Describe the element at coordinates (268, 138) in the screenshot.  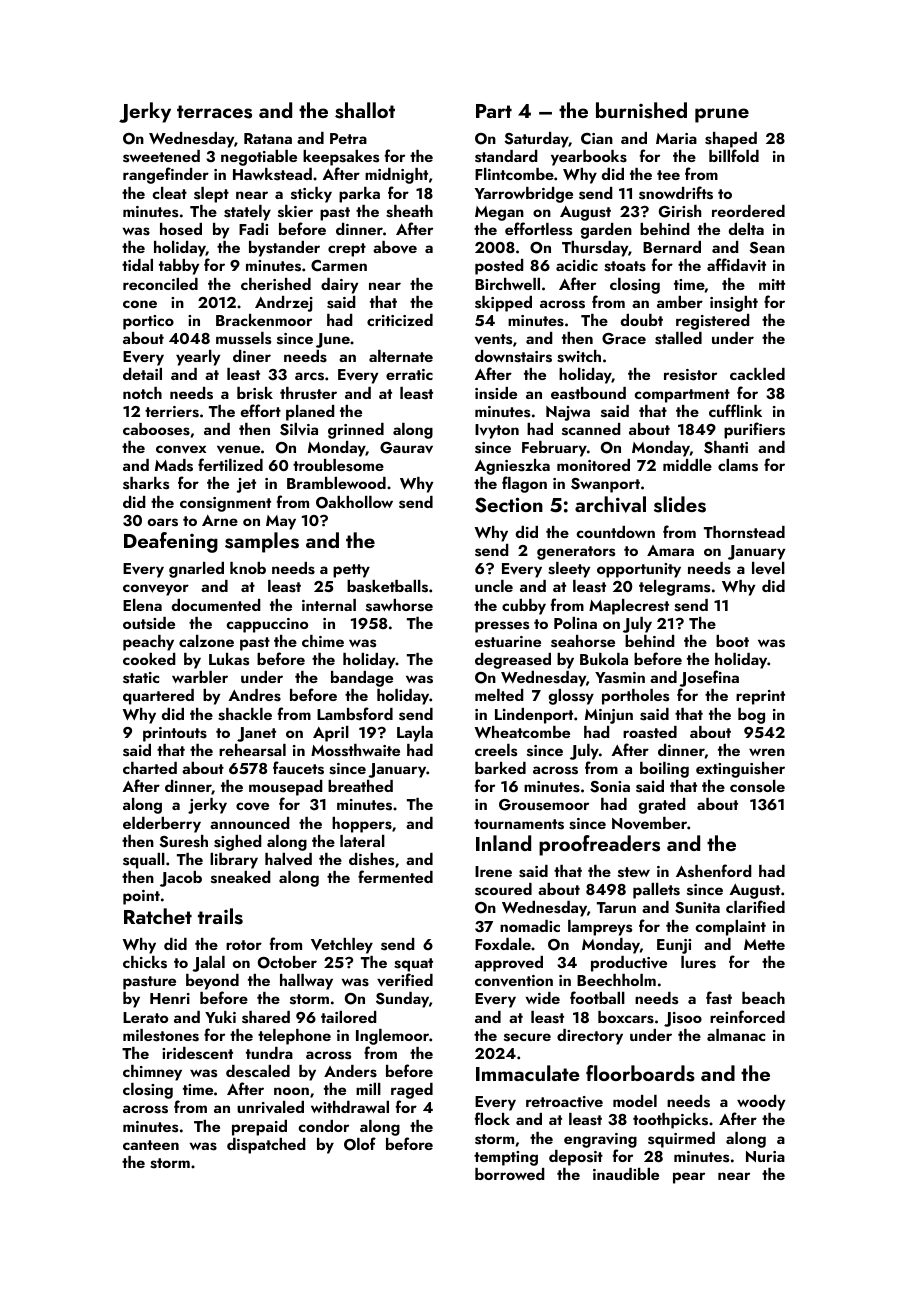
I see `Ratana` at that location.
